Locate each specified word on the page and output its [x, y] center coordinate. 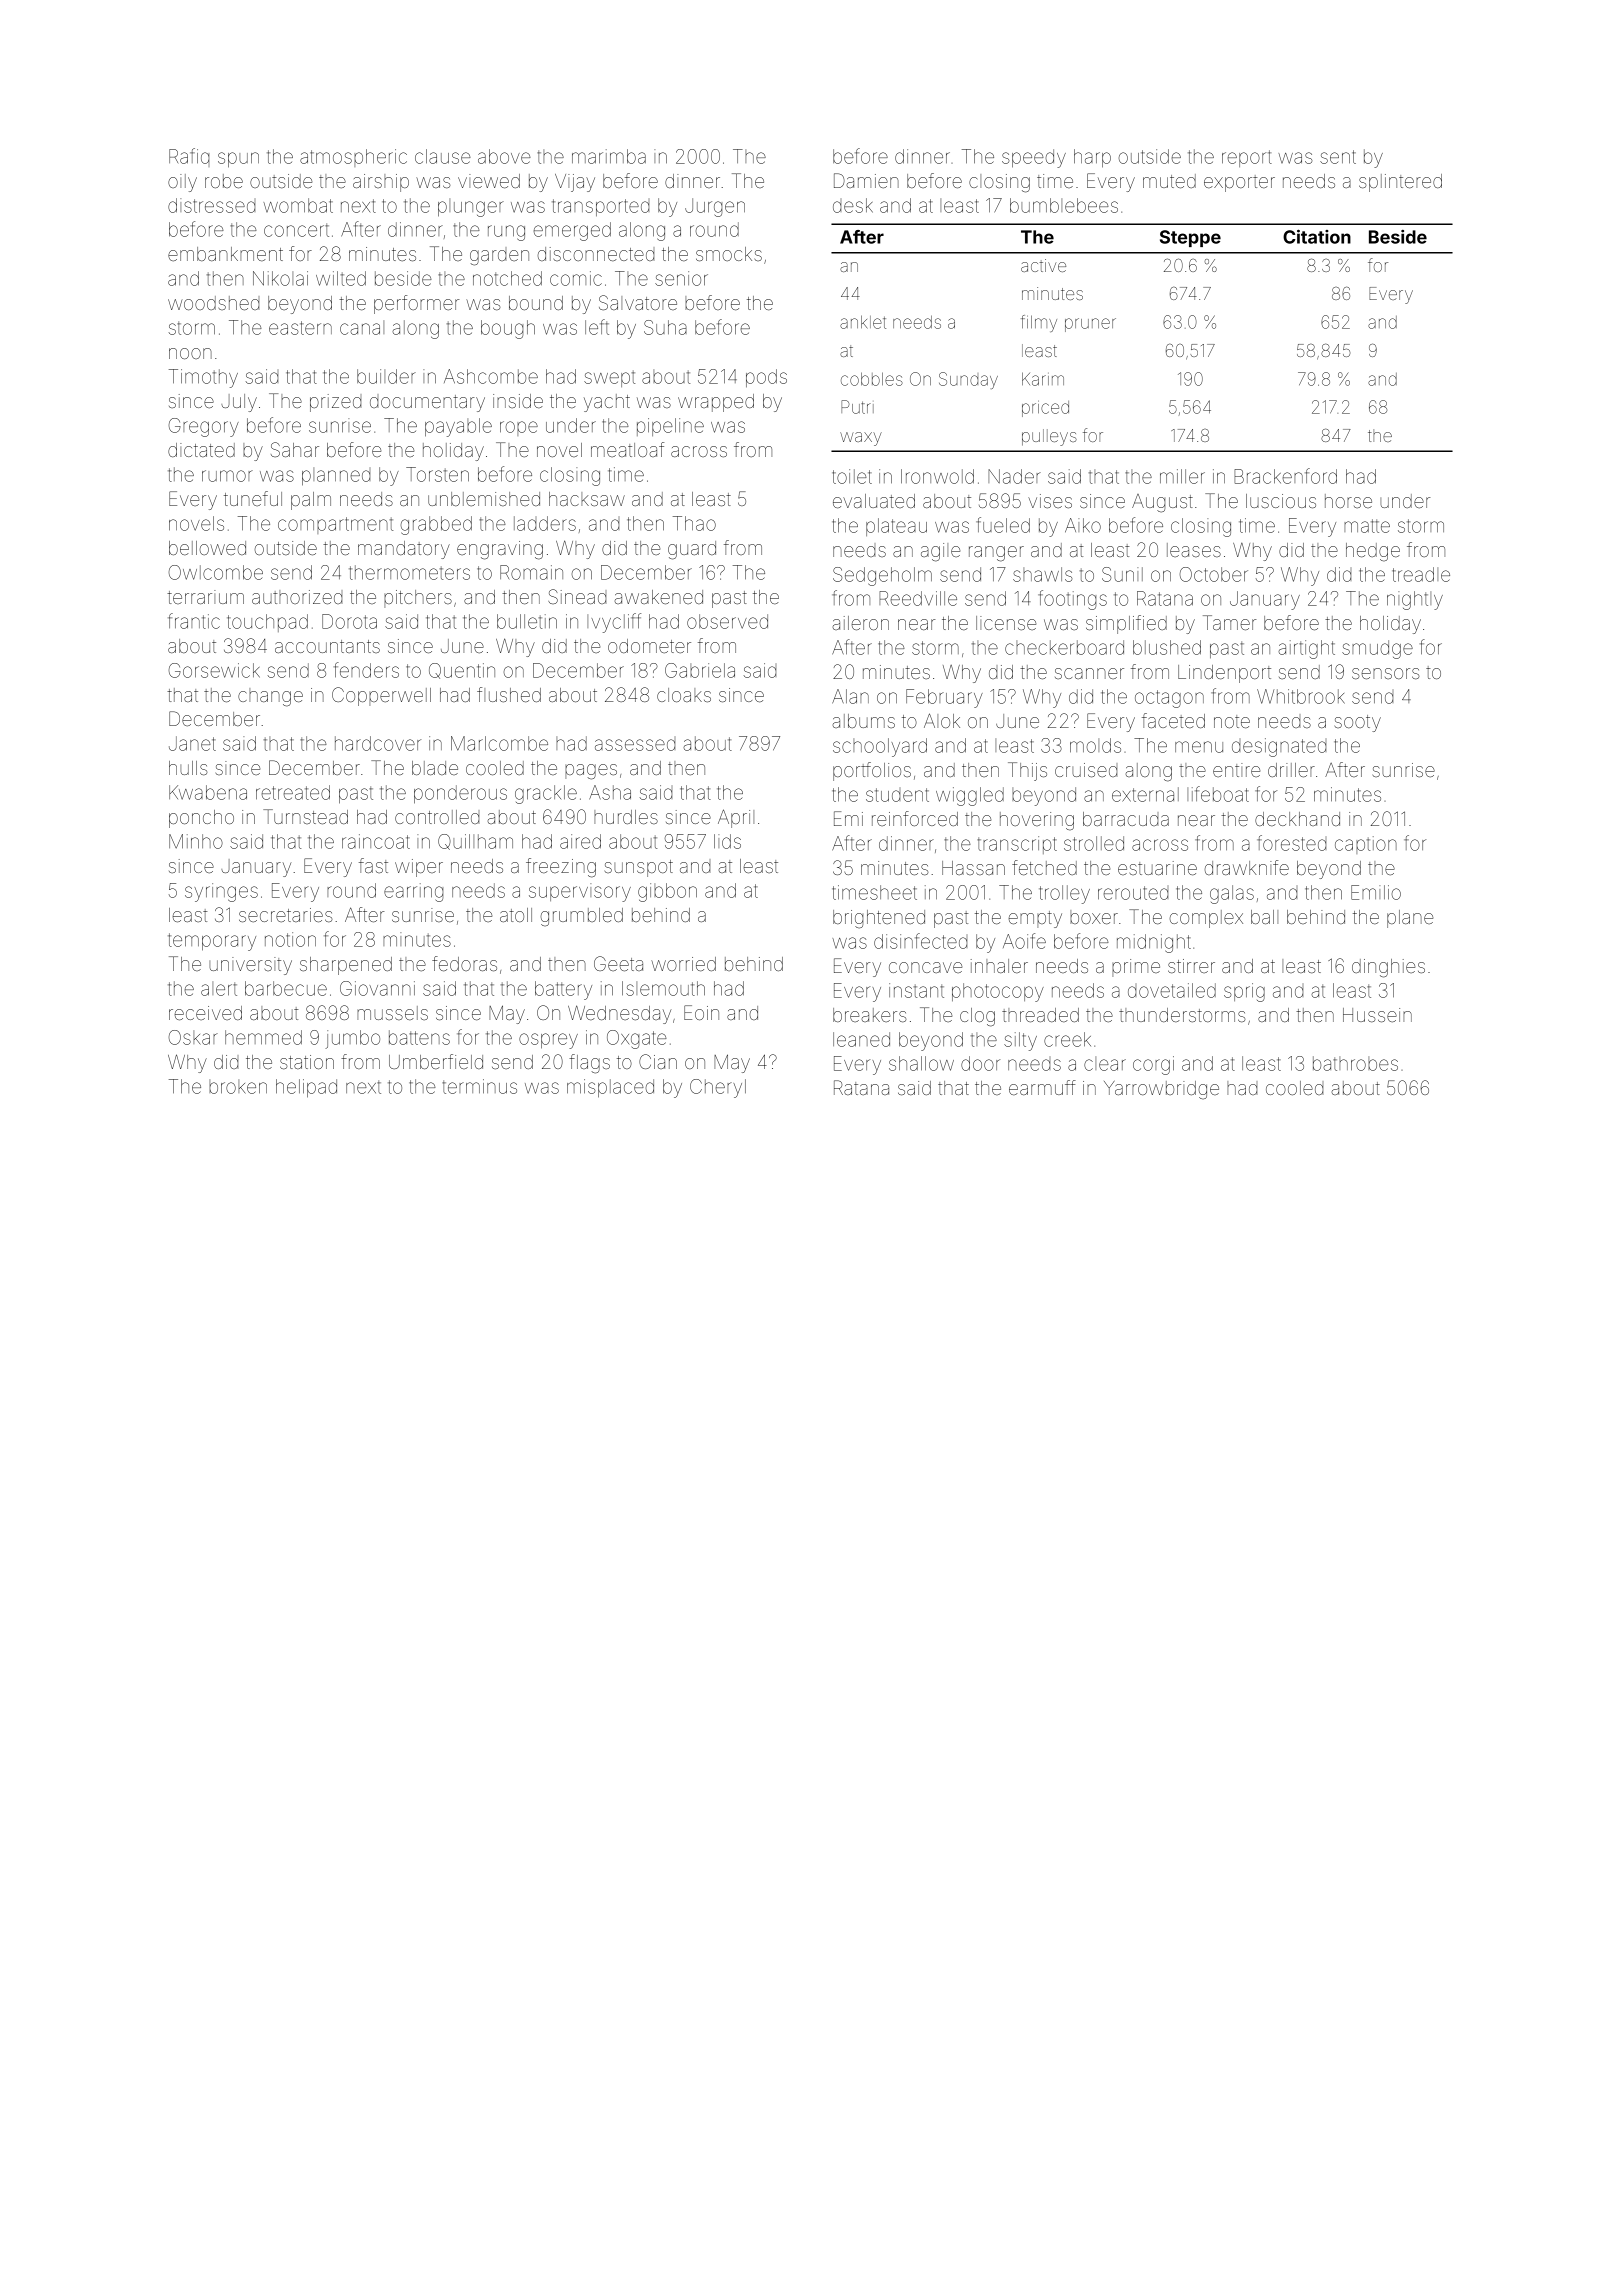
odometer [649, 646]
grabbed [436, 525]
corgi [1153, 1065]
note [1232, 721]
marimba [609, 156]
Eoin [701, 1012]
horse [1348, 501]
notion [290, 939]
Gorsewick [214, 670]
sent [1338, 157]
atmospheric [353, 158]
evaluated [874, 501]
